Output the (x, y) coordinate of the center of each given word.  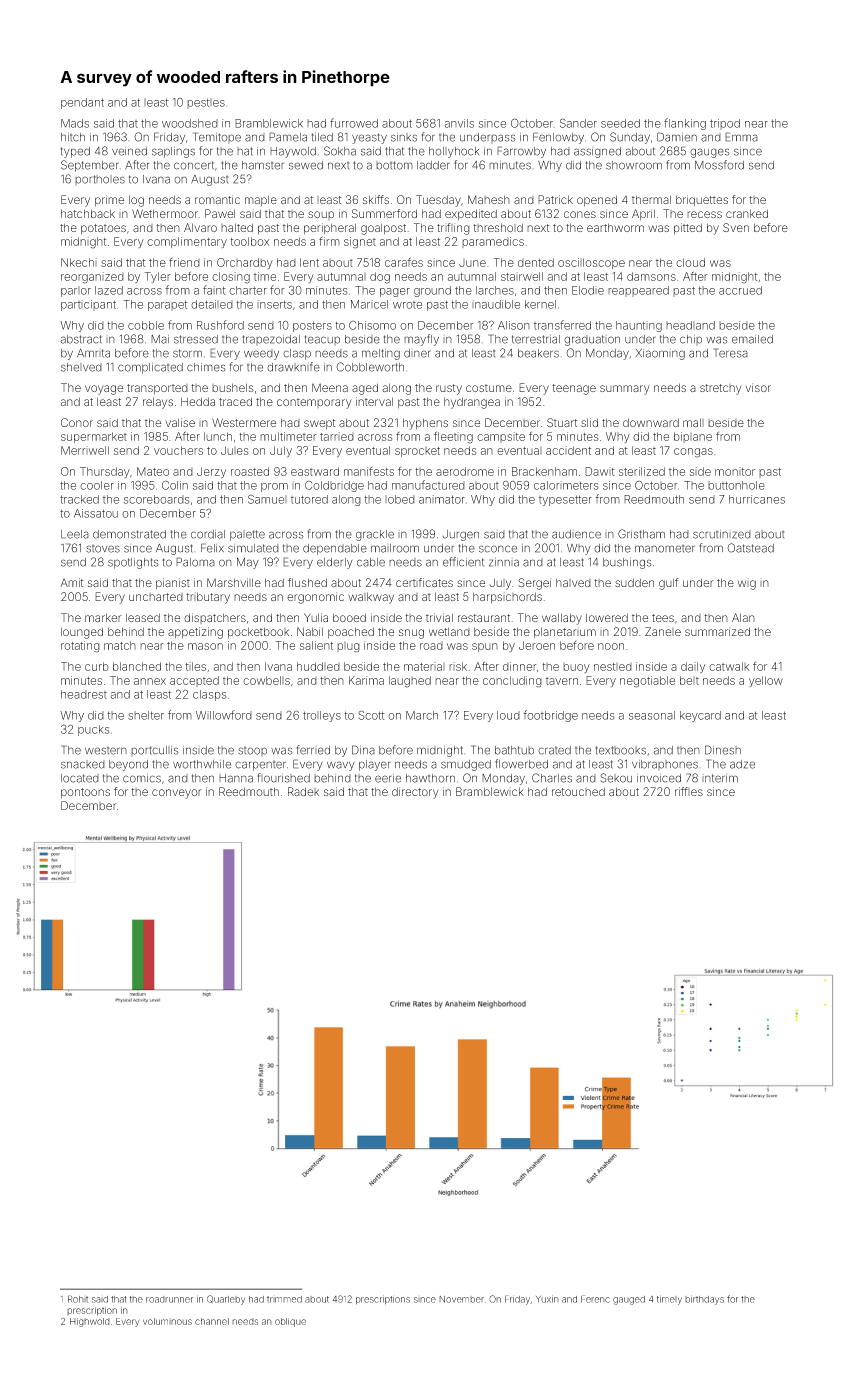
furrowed (354, 123)
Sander (578, 123)
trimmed (284, 1299)
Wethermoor (165, 213)
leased (143, 617)
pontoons (85, 793)
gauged (629, 1300)
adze (742, 764)
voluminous (167, 1321)
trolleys (322, 716)
